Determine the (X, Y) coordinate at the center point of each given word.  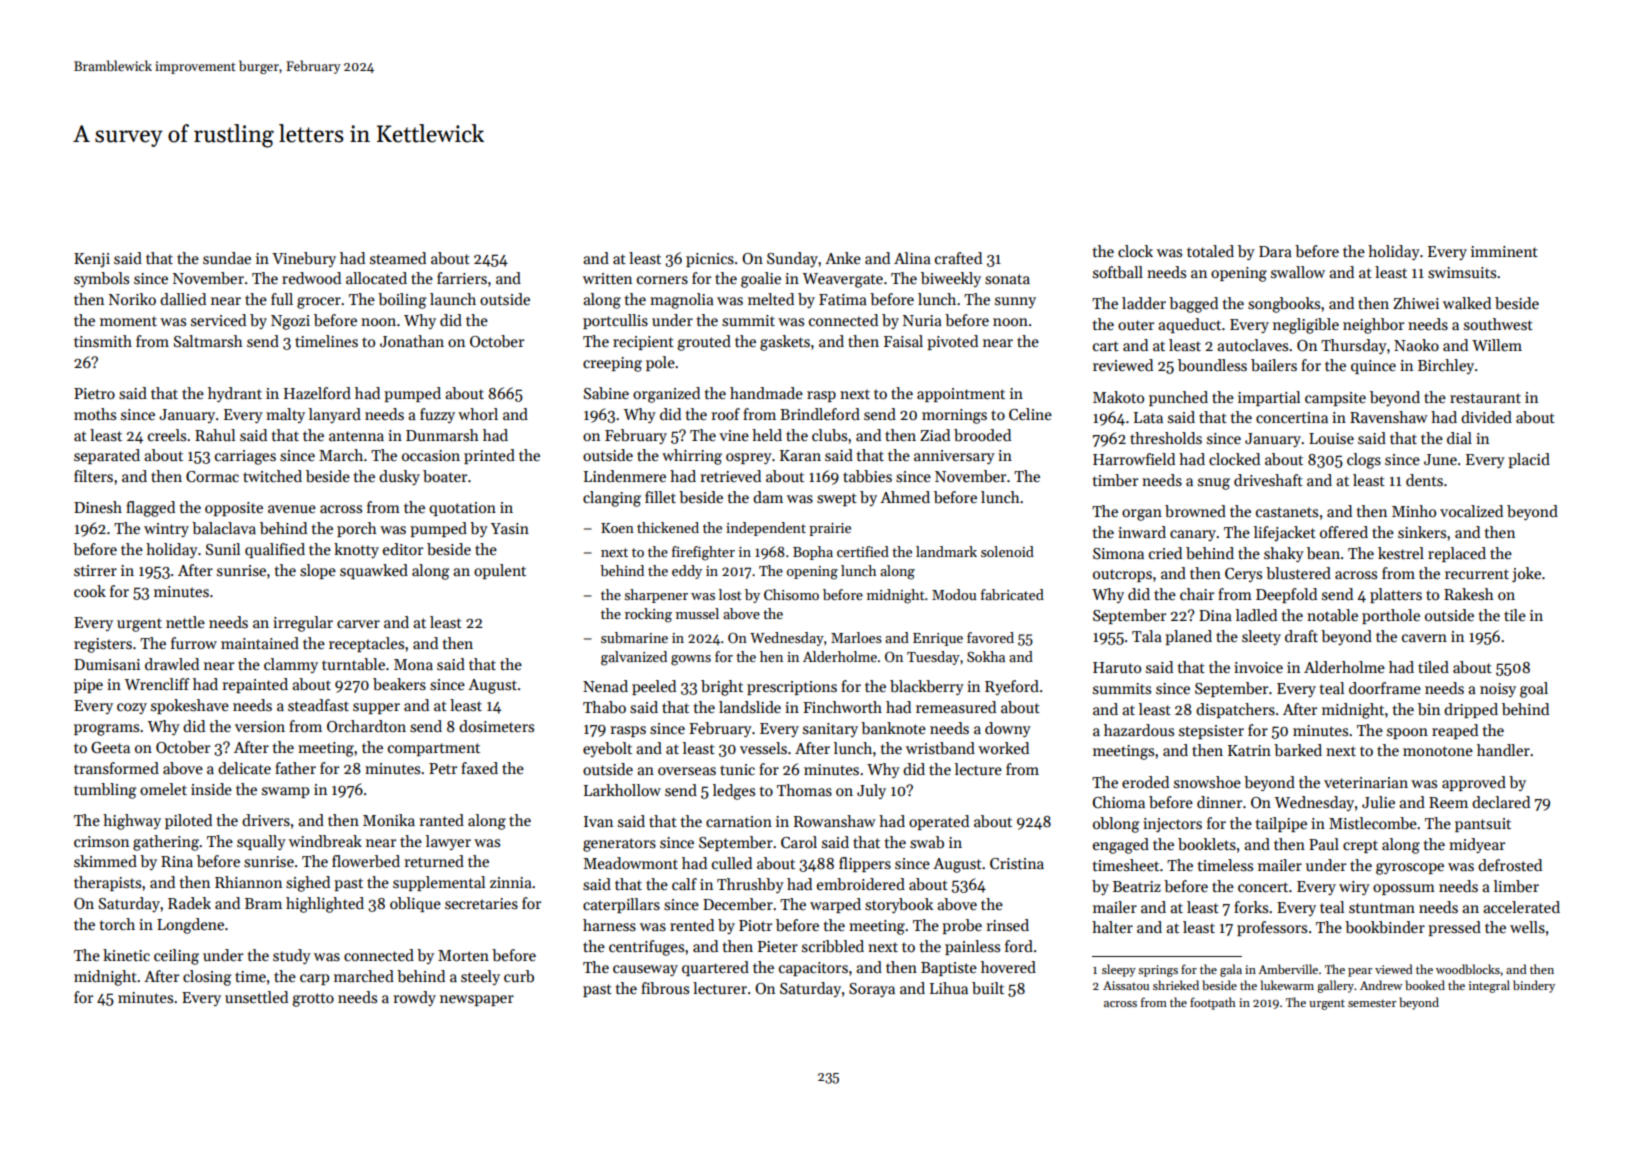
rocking (648, 615)
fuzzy (437, 415)
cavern (1424, 638)
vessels (763, 748)
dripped (1471, 710)
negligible (1306, 326)
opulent (500, 571)
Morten (463, 955)
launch (453, 299)
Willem (1497, 345)
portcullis (615, 321)
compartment (434, 749)
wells (1527, 927)
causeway (645, 970)
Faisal (903, 341)
